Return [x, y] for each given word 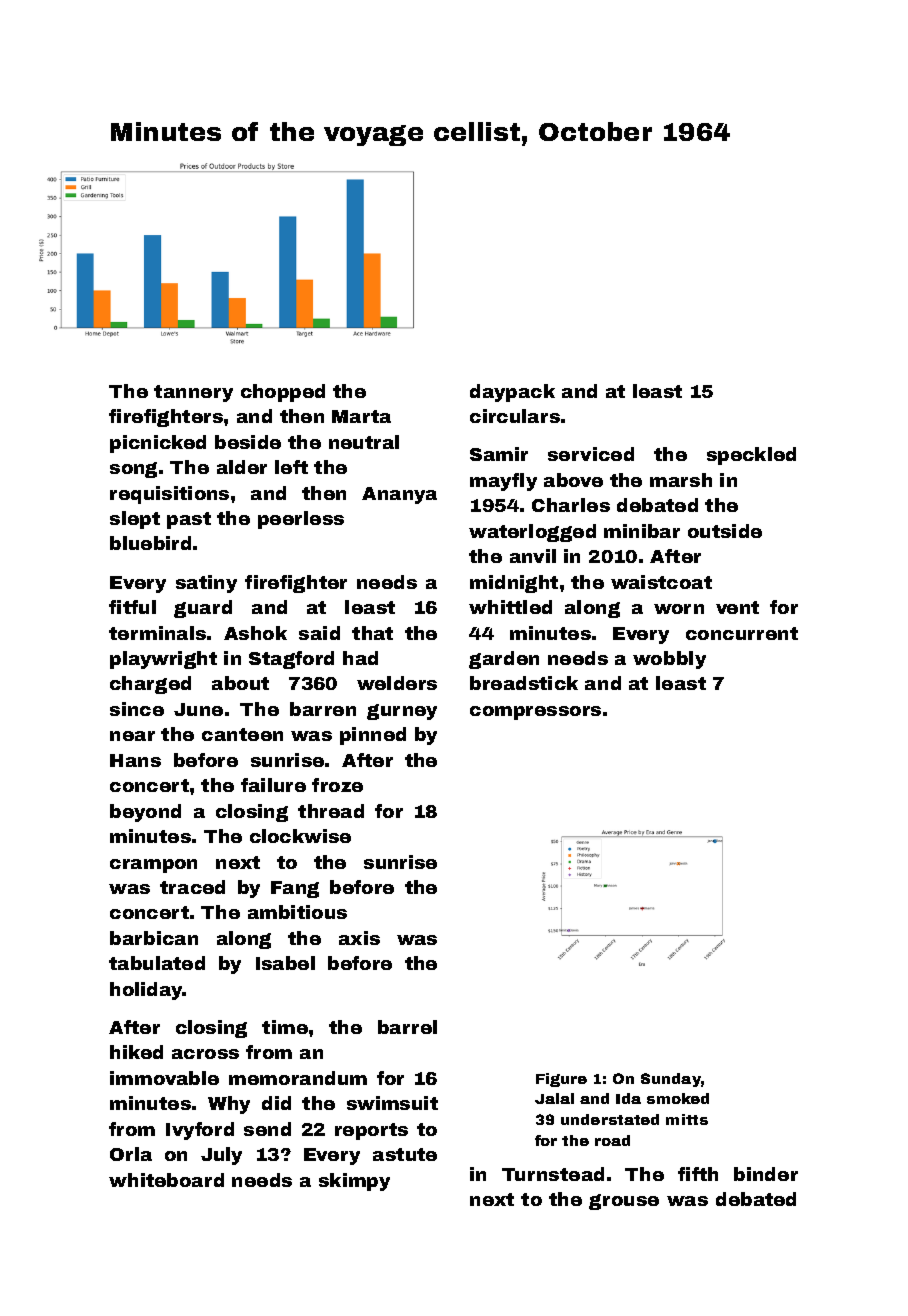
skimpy [354, 1182]
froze [337, 785]
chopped [283, 393]
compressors [535, 713]
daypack [512, 393]
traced [192, 887]
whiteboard [166, 1180]
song [133, 470]
